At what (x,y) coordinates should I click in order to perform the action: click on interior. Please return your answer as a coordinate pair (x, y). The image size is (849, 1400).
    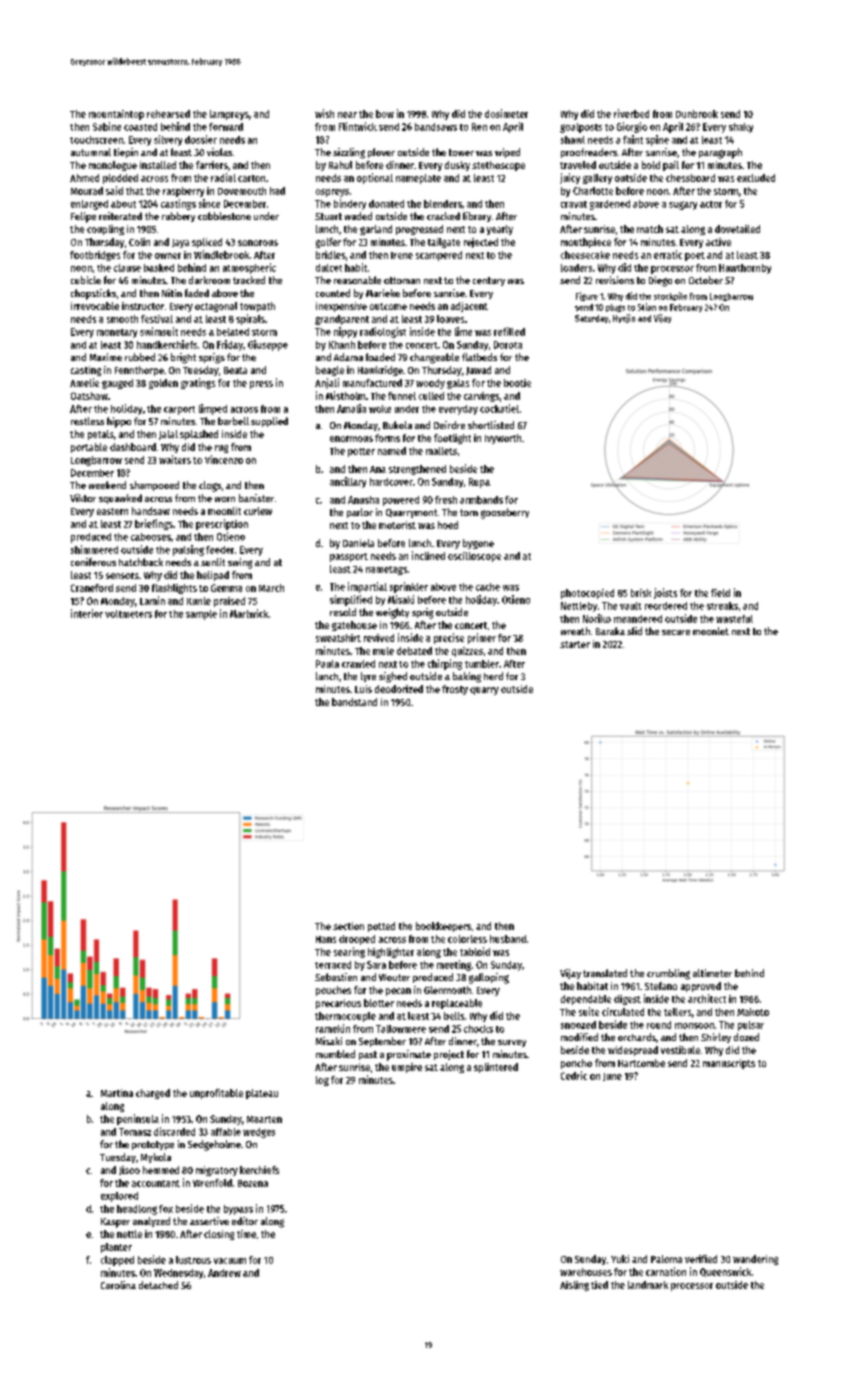
    Looking at the image, I should click on (87, 613).
